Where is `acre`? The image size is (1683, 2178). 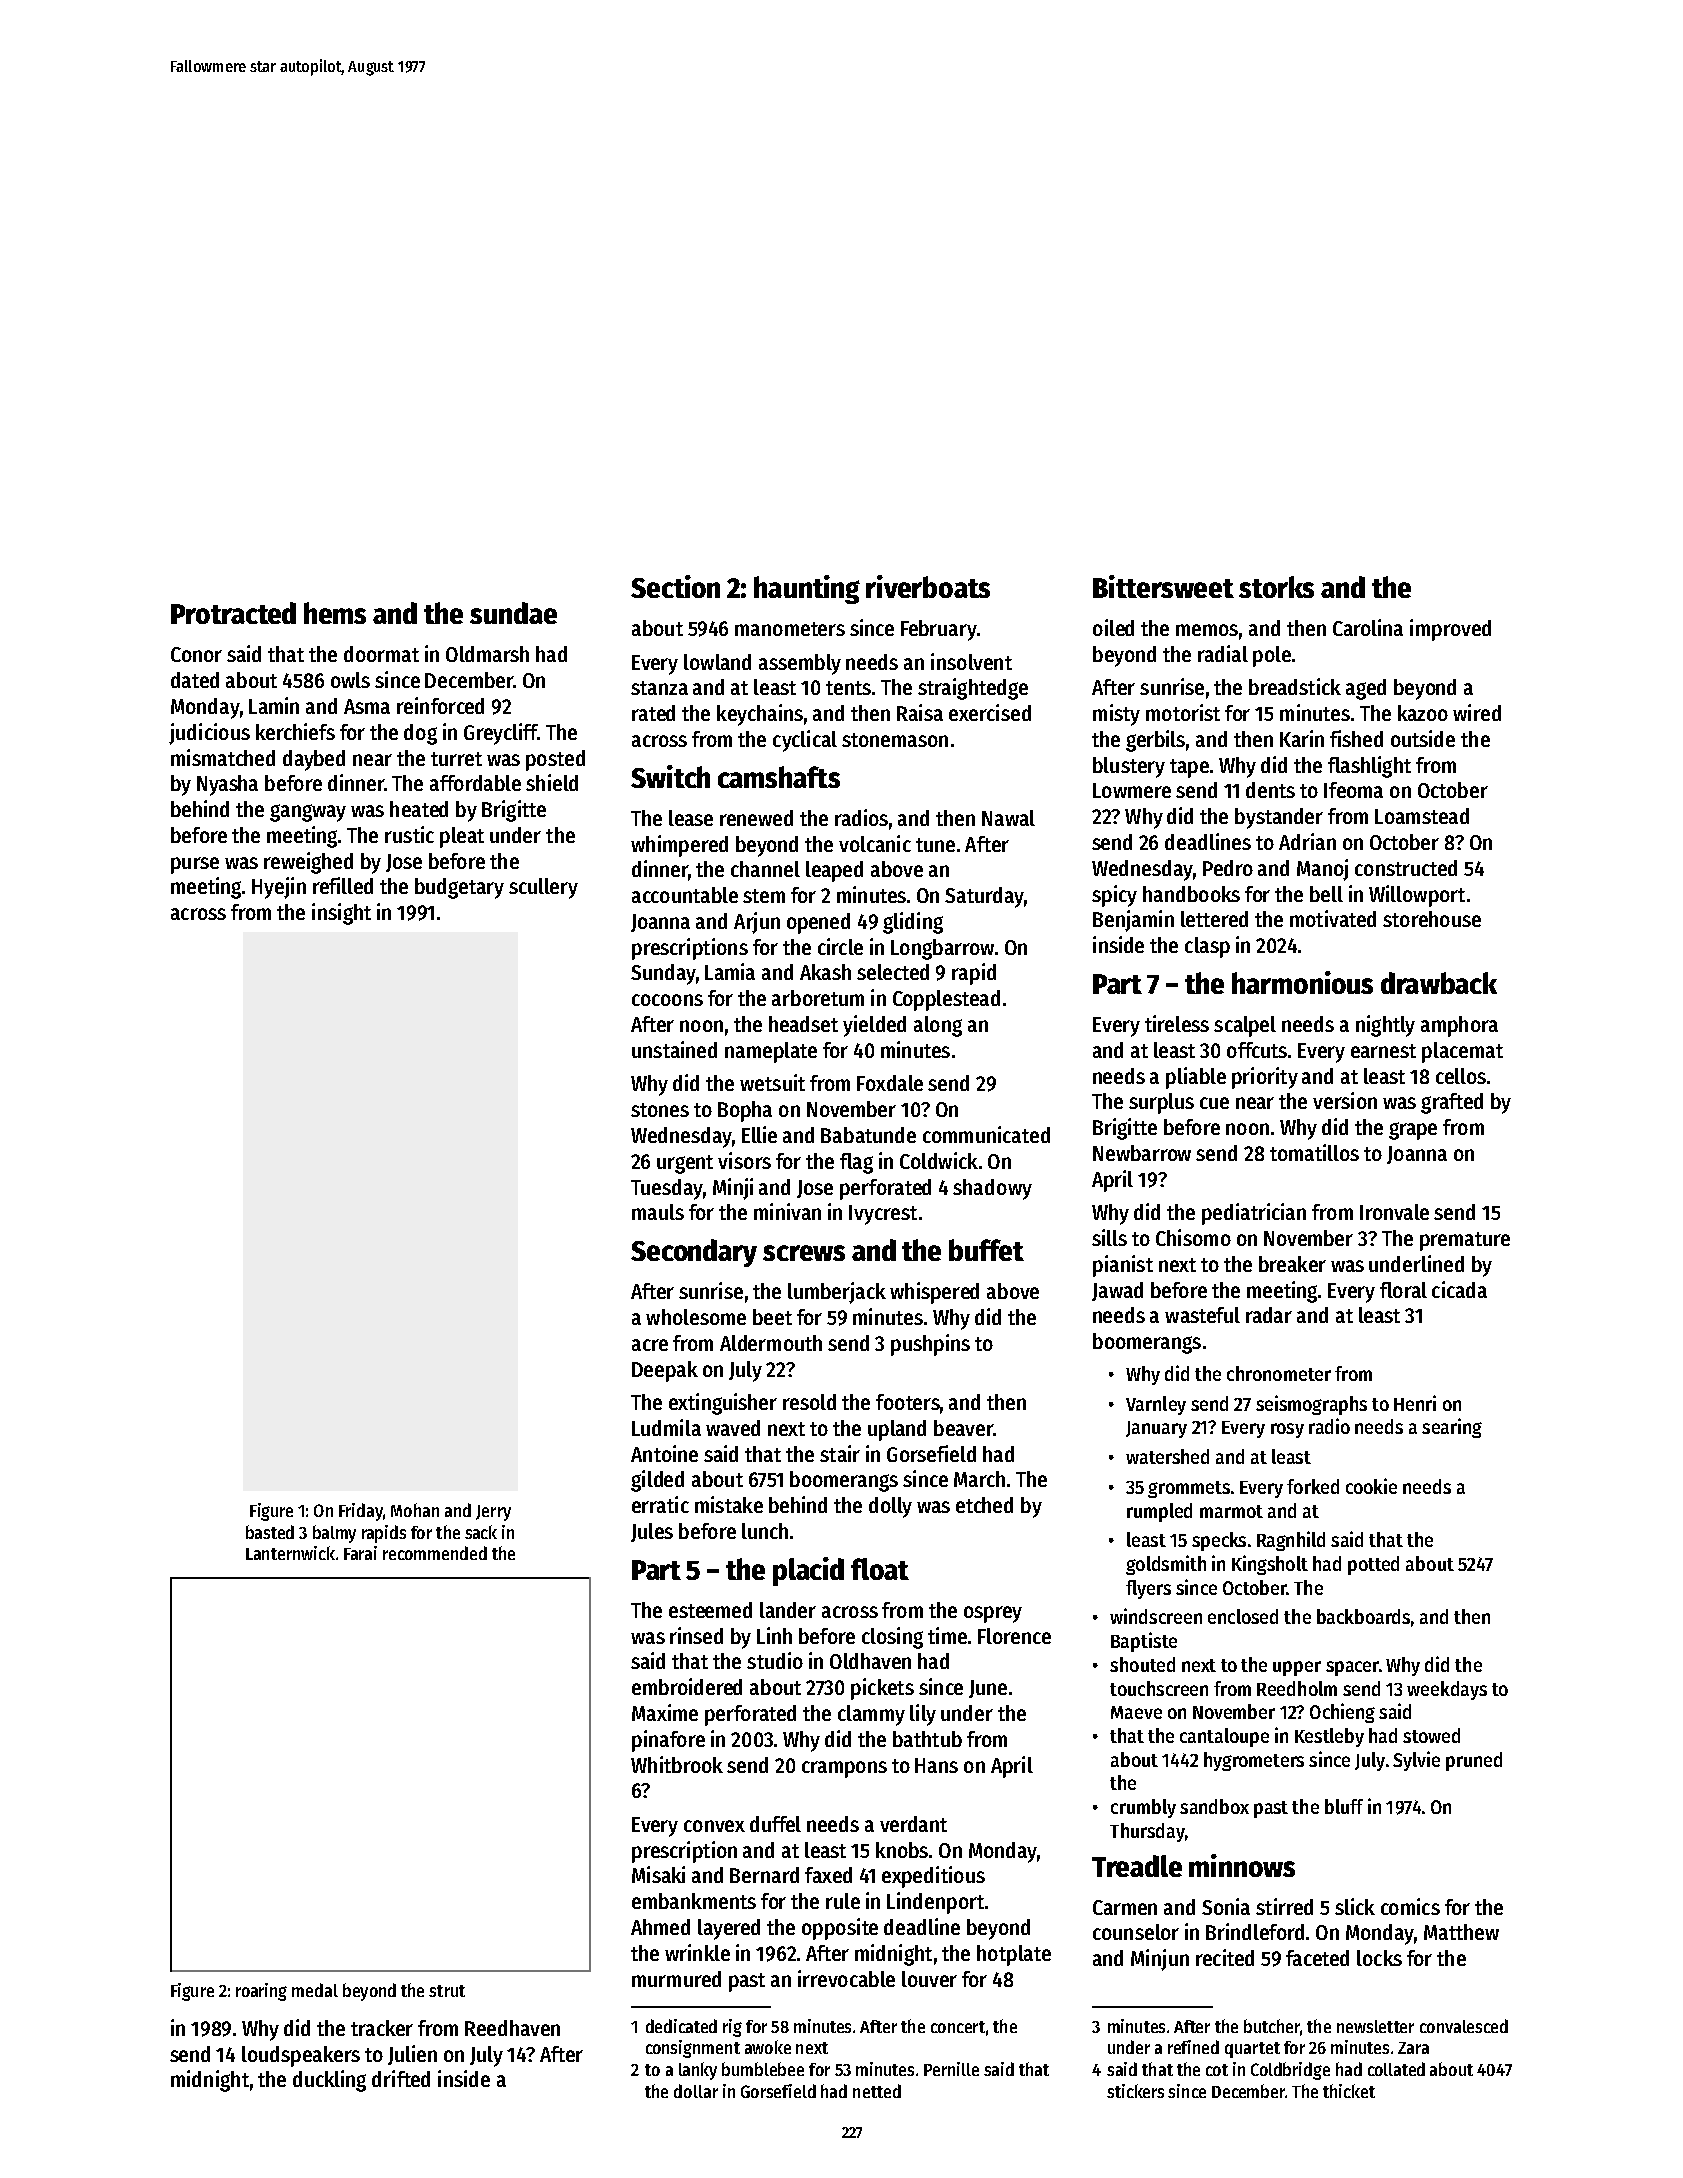 acre is located at coordinates (650, 1345).
